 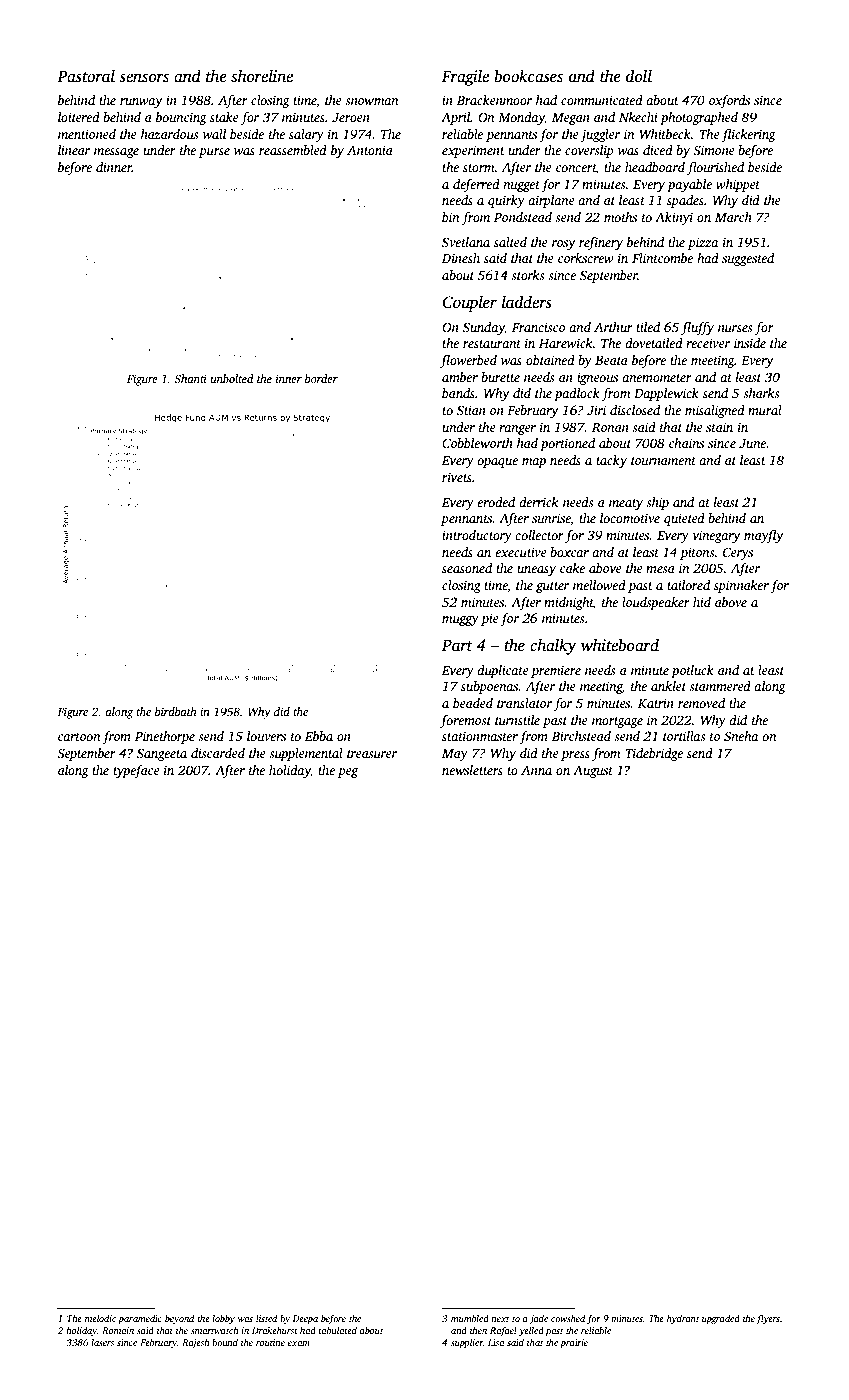 I want to click on beyond, so click(x=179, y=1319).
